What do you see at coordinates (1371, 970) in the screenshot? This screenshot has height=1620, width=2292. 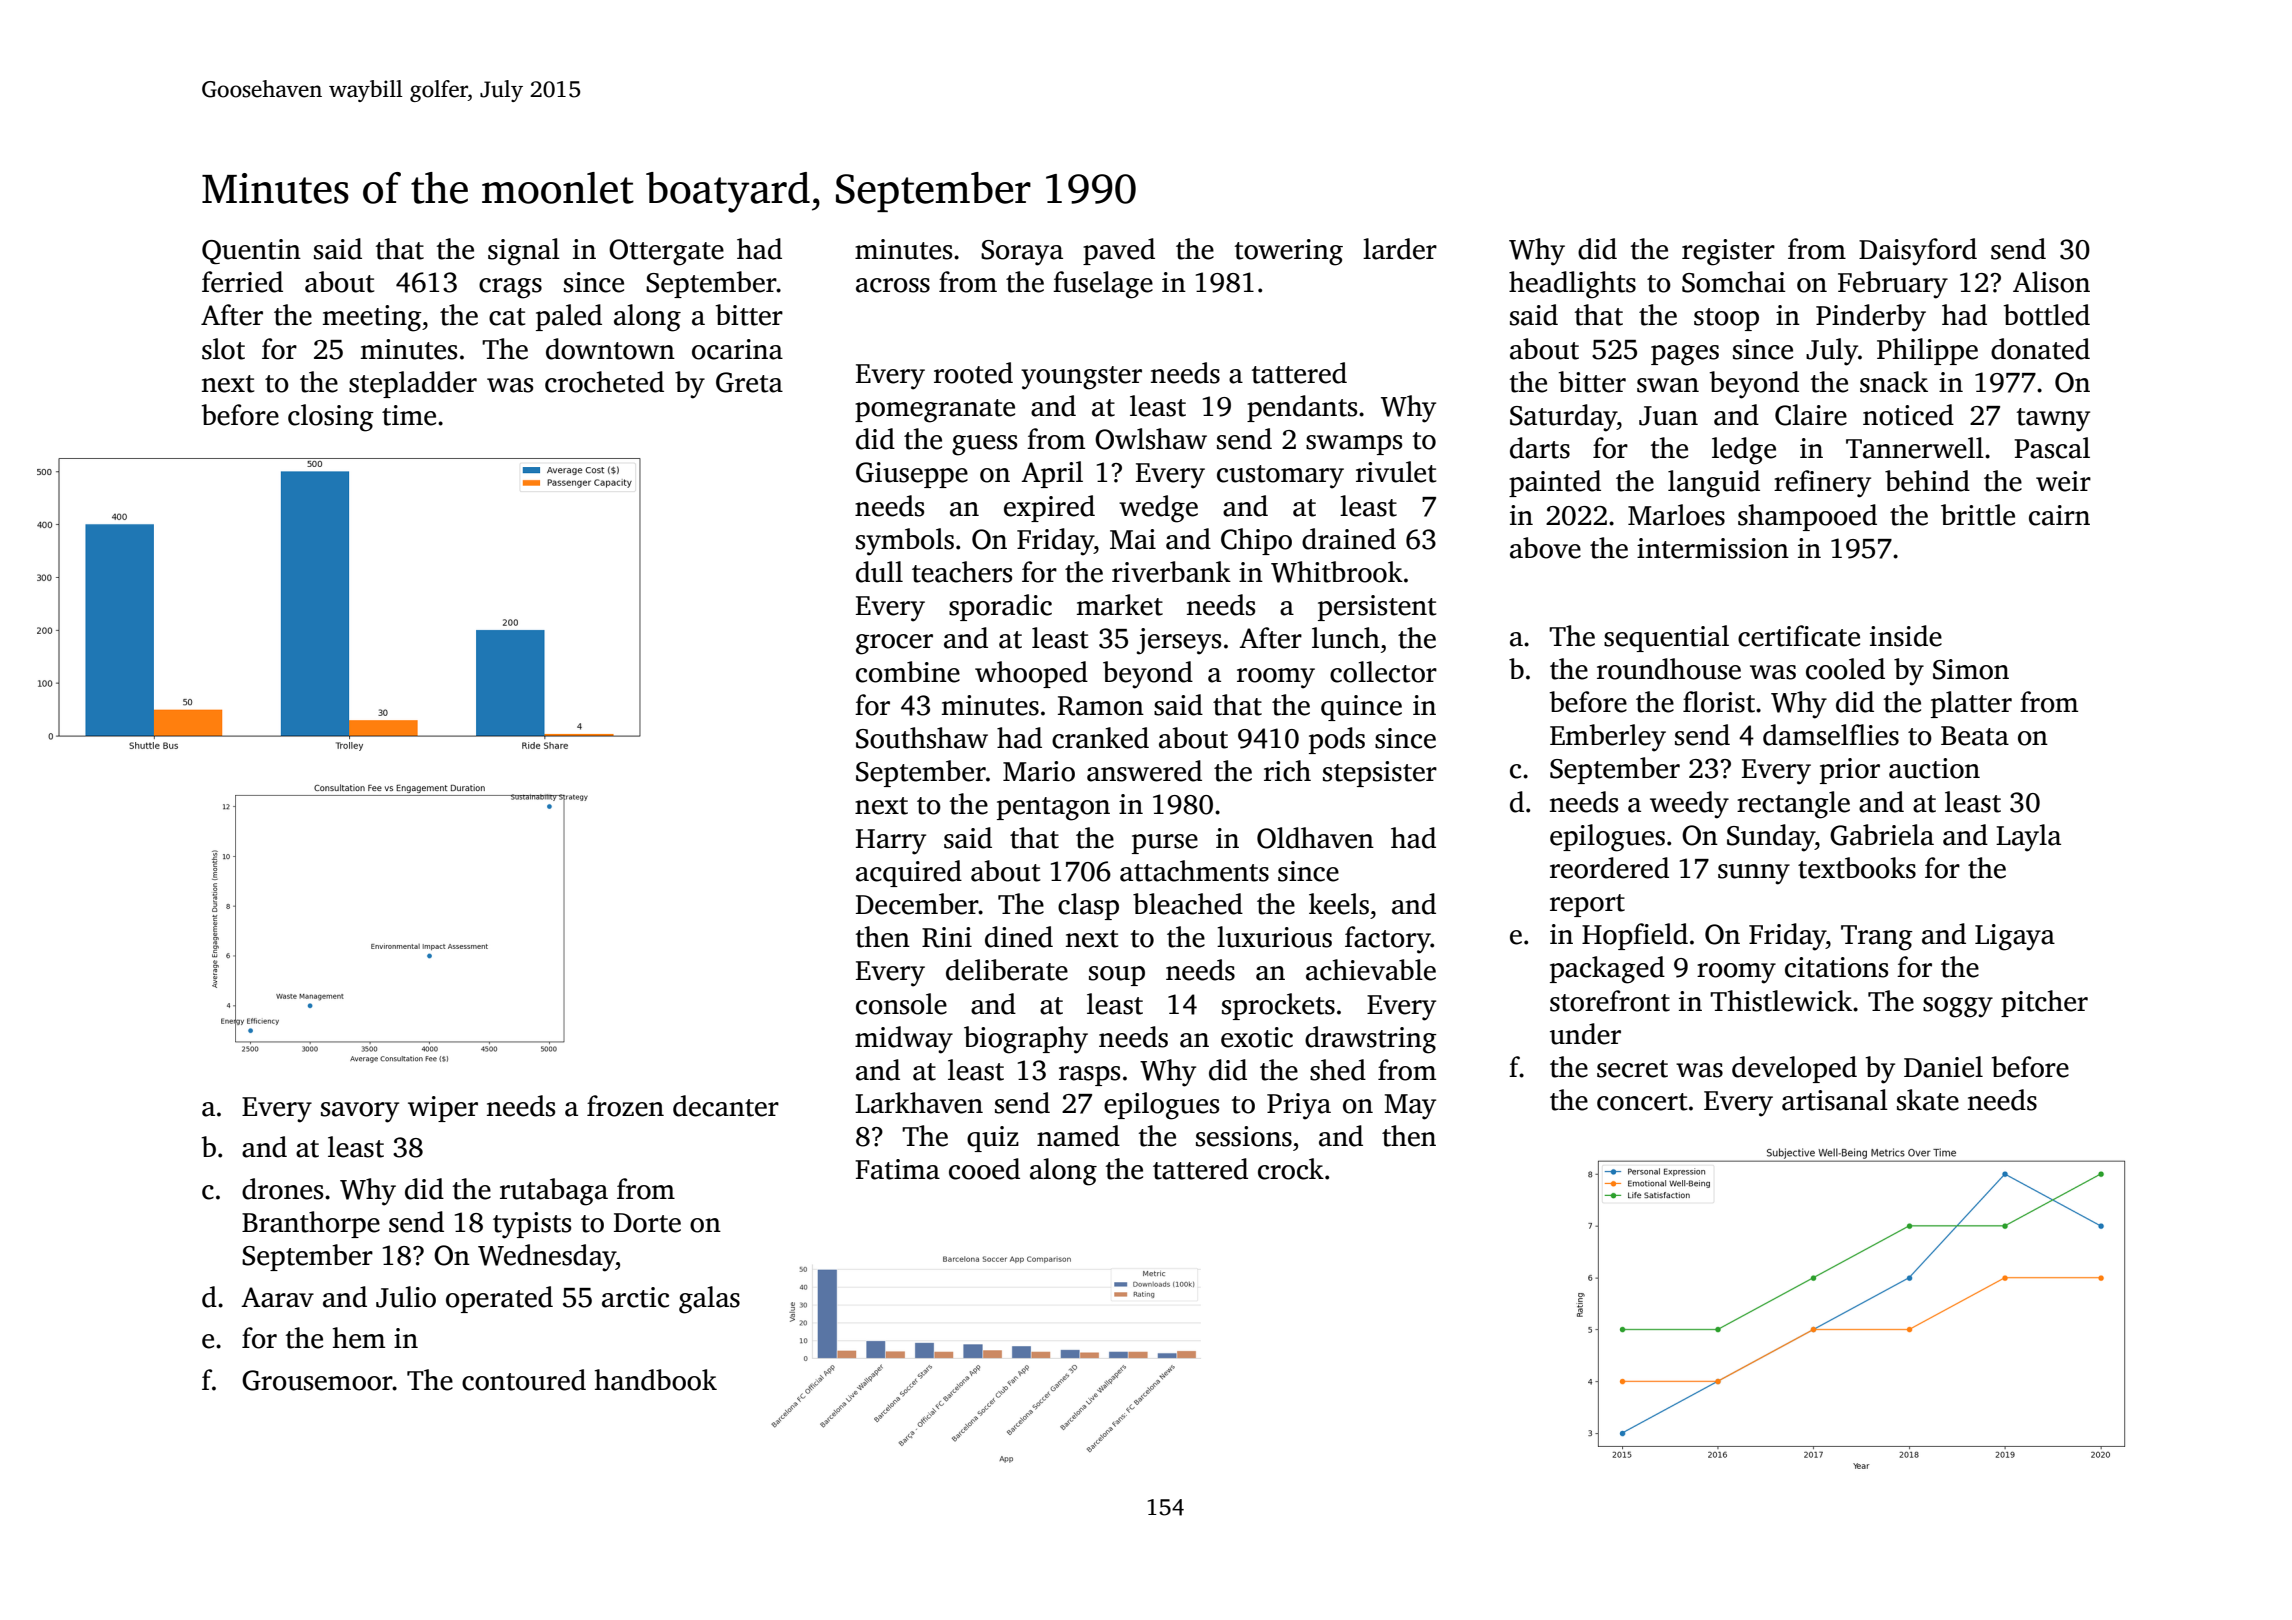 I see `achievable` at bounding box center [1371, 970].
